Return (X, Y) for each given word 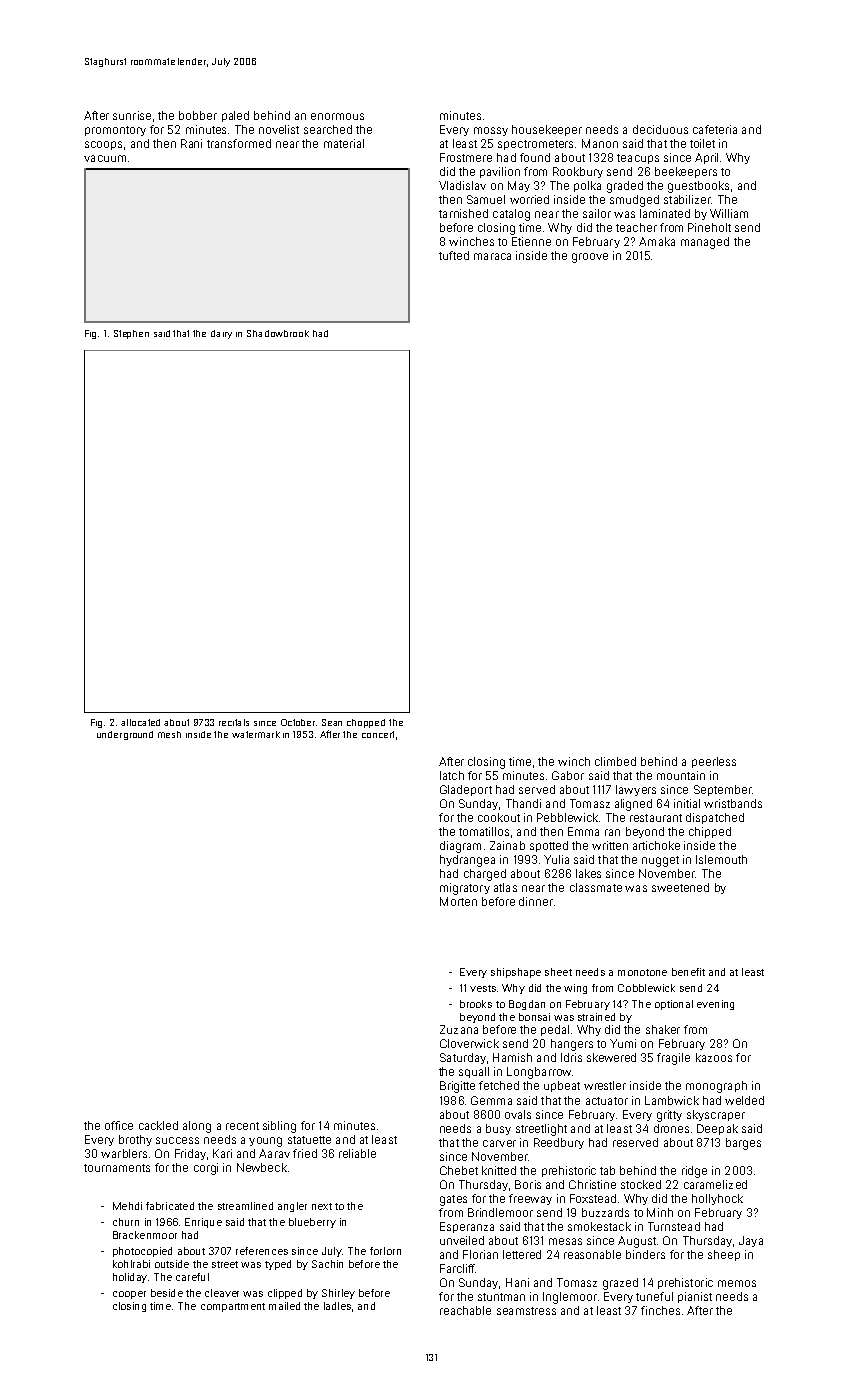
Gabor (568, 775)
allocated (140, 722)
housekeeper (547, 130)
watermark (256, 734)
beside (167, 1293)
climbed (615, 761)
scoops (103, 145)
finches (660, 1310)
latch (452, 775)
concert (378, 734)
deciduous (660, 129)
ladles (337, 1306)
